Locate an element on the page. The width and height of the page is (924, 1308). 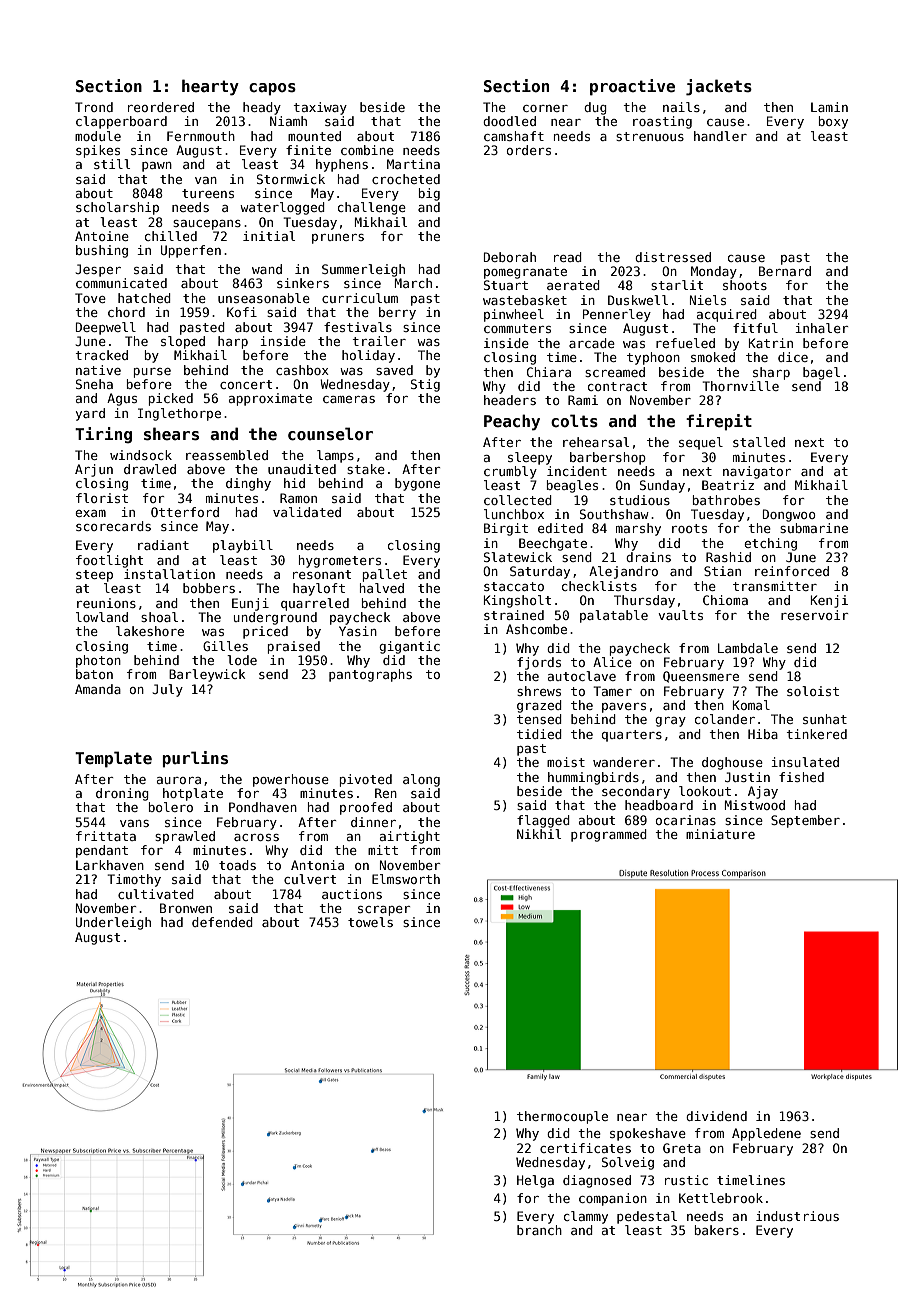
orders is located at coordinates (529, 150).
